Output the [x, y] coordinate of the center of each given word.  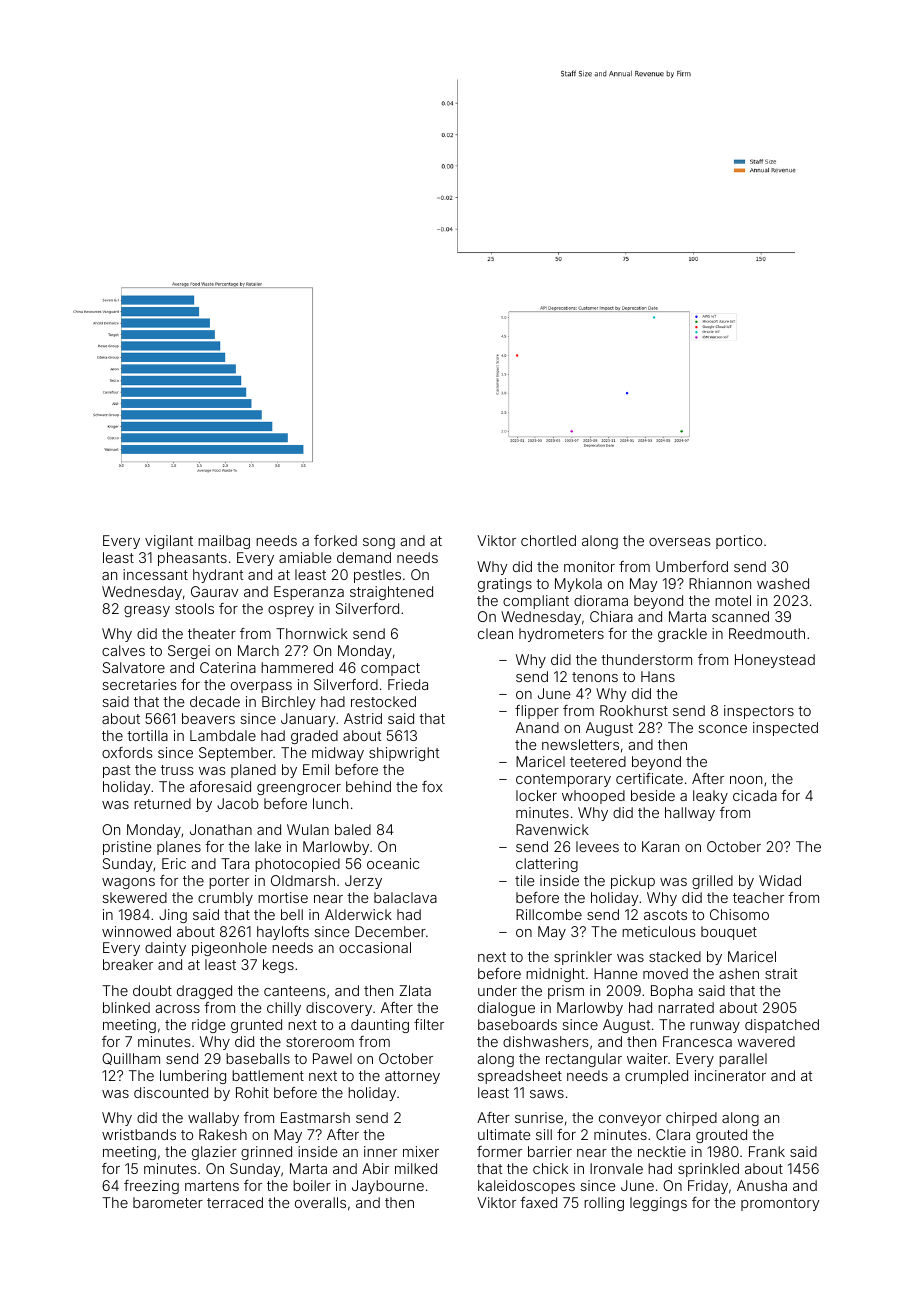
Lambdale [223, 735]
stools [194, 608]
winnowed [136, 931]
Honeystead [775, 661]
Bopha [672, 992]
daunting [380, 1026]
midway [338, 754]
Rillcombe [549, 914]
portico [739, 542]
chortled [548, 540]
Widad [780, 880]
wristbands [139, 1134]
